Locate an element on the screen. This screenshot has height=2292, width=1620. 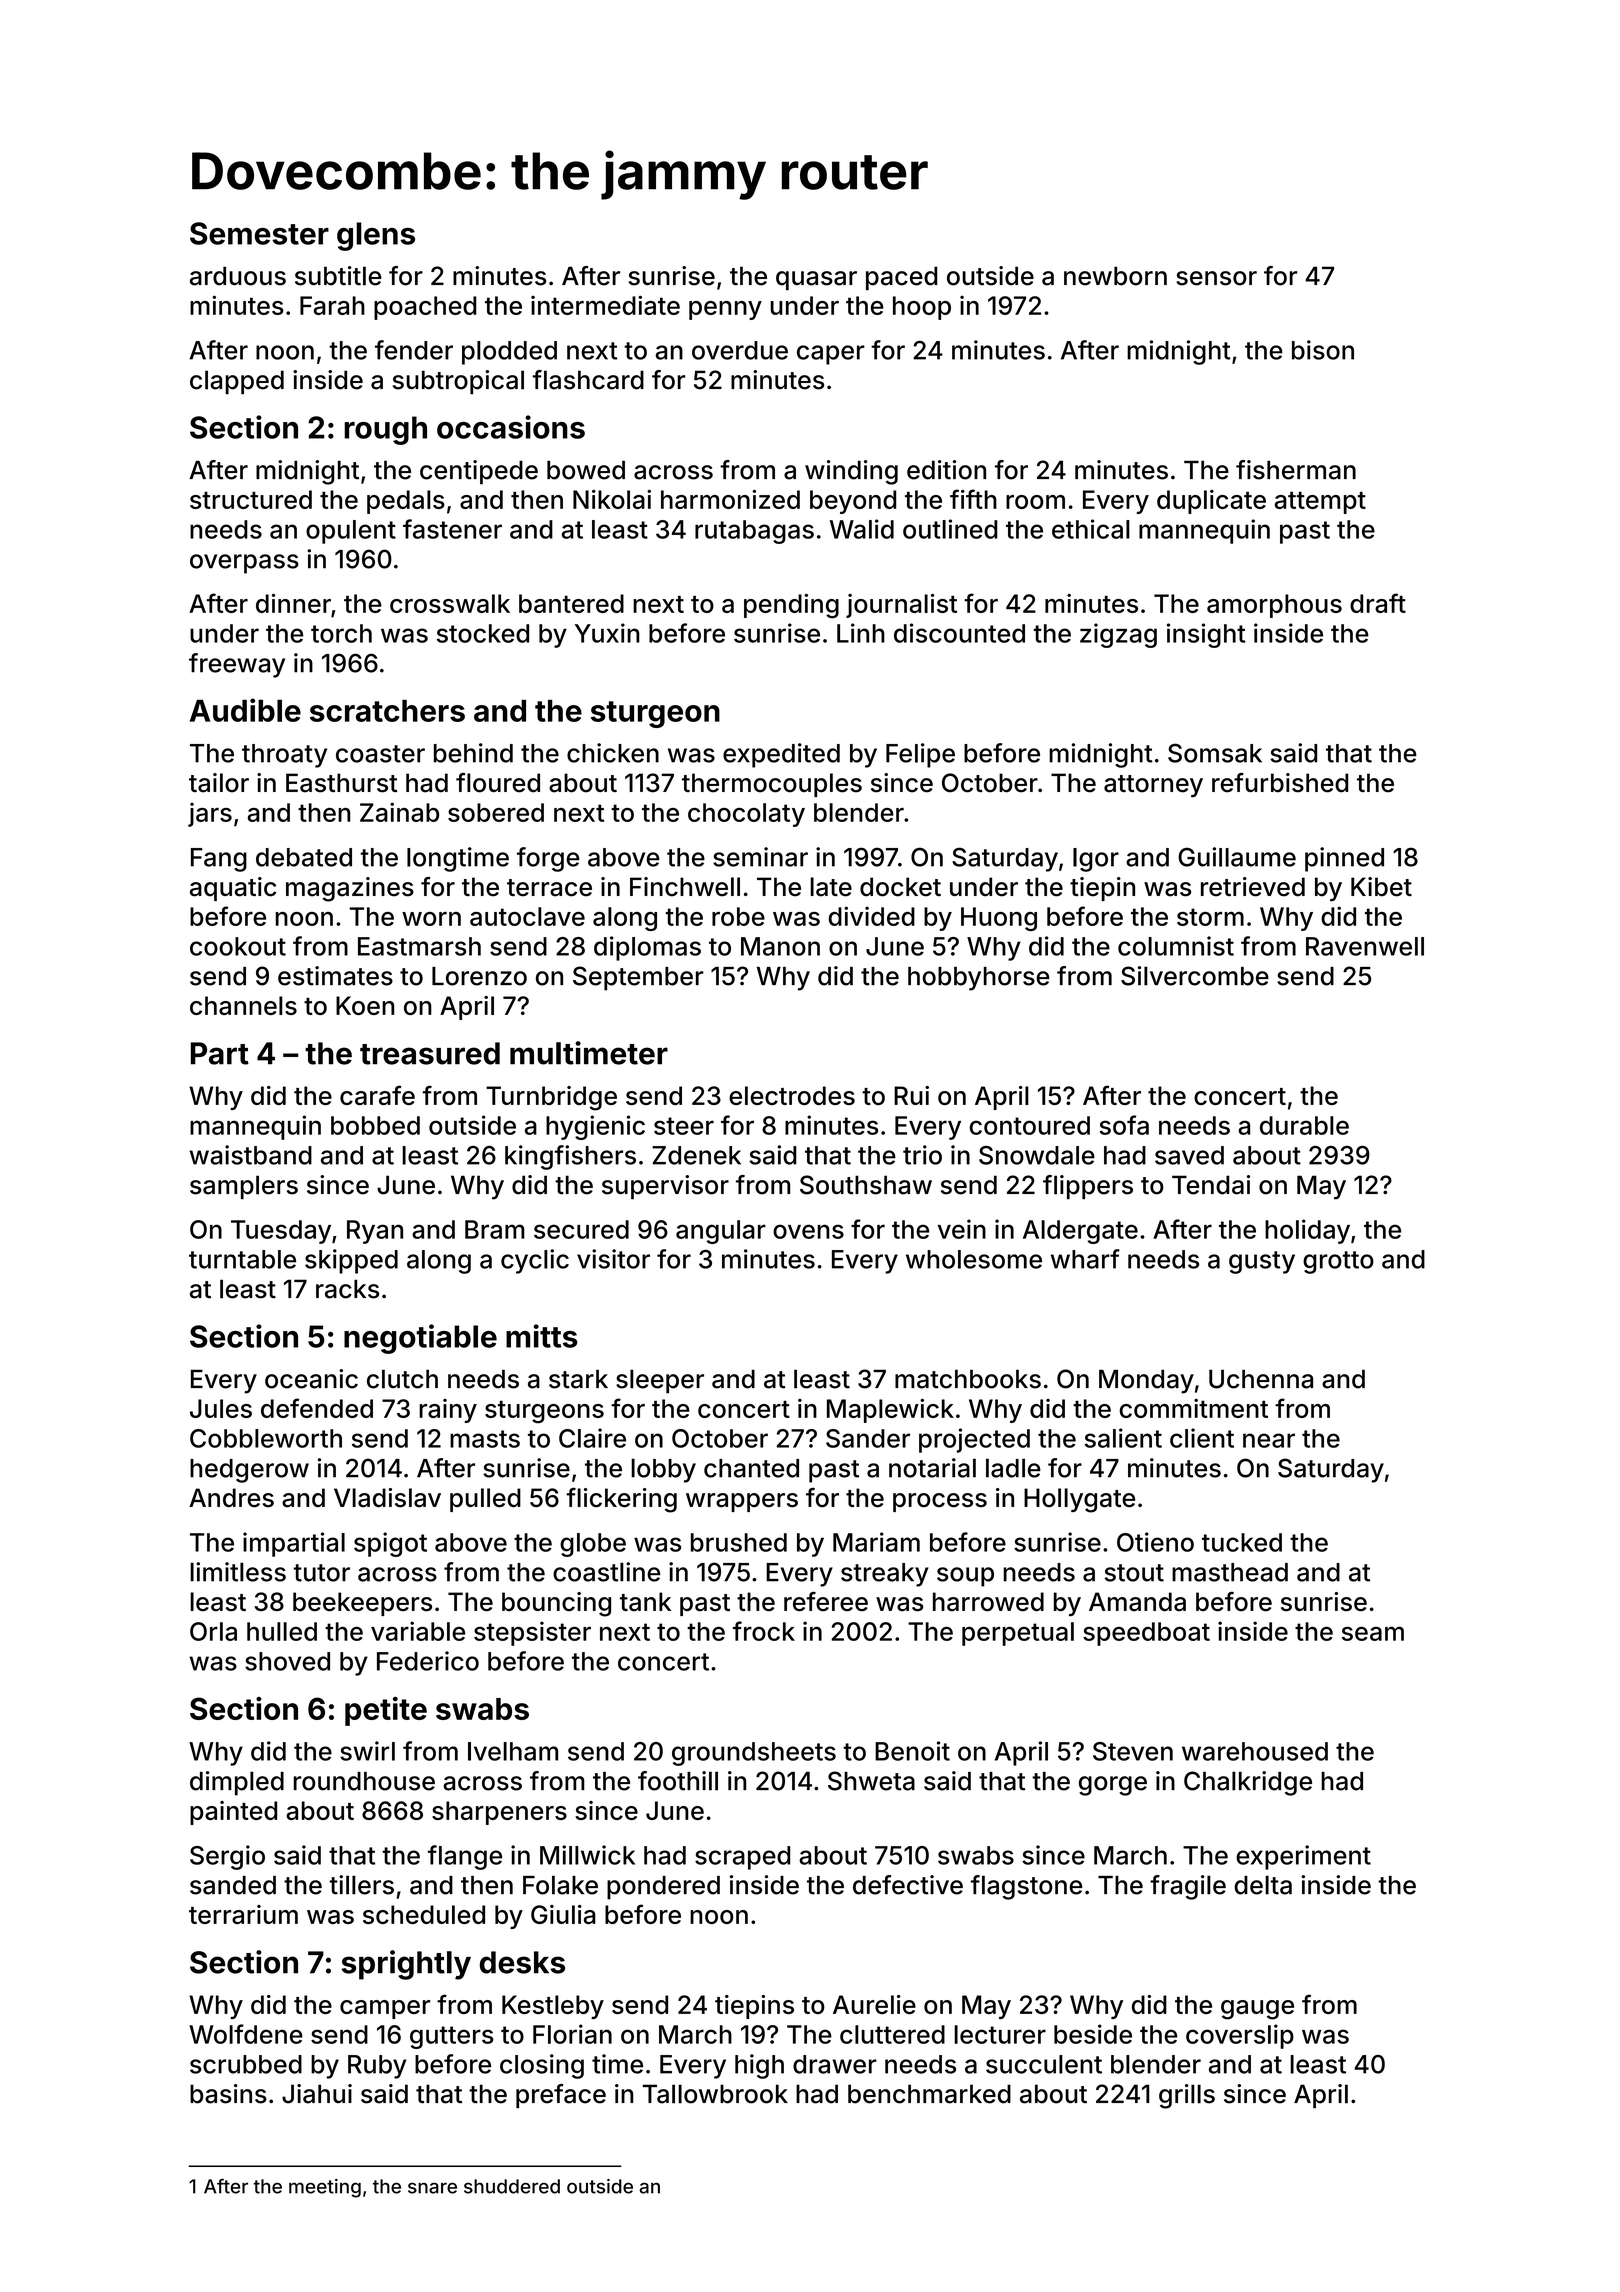
frock is located at coordinates (764, 1631).
